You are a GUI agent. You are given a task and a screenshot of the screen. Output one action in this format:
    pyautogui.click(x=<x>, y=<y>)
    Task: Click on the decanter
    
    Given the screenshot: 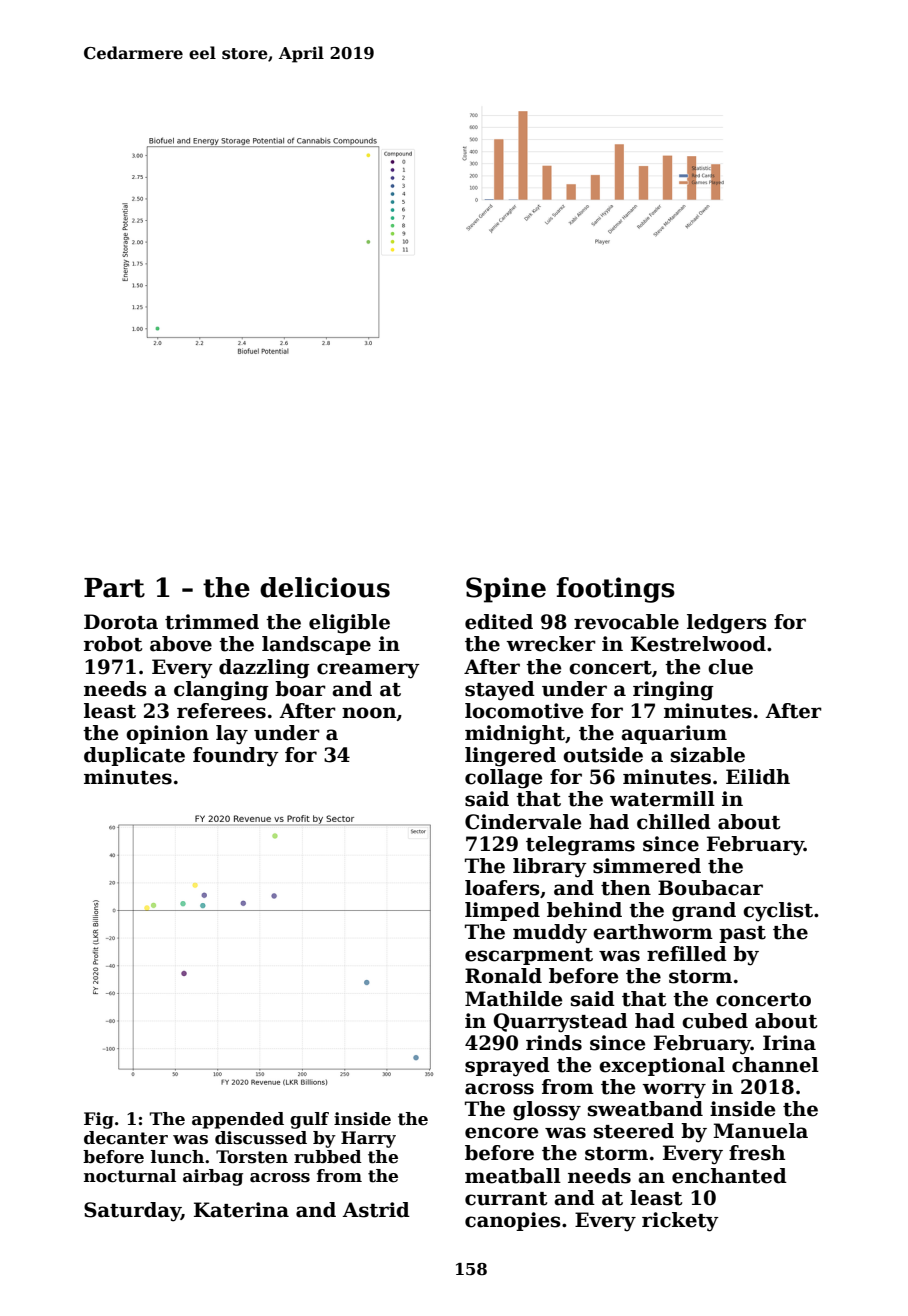 What is the action you would take?
    pyautogui.click(x=126, y=1138)
